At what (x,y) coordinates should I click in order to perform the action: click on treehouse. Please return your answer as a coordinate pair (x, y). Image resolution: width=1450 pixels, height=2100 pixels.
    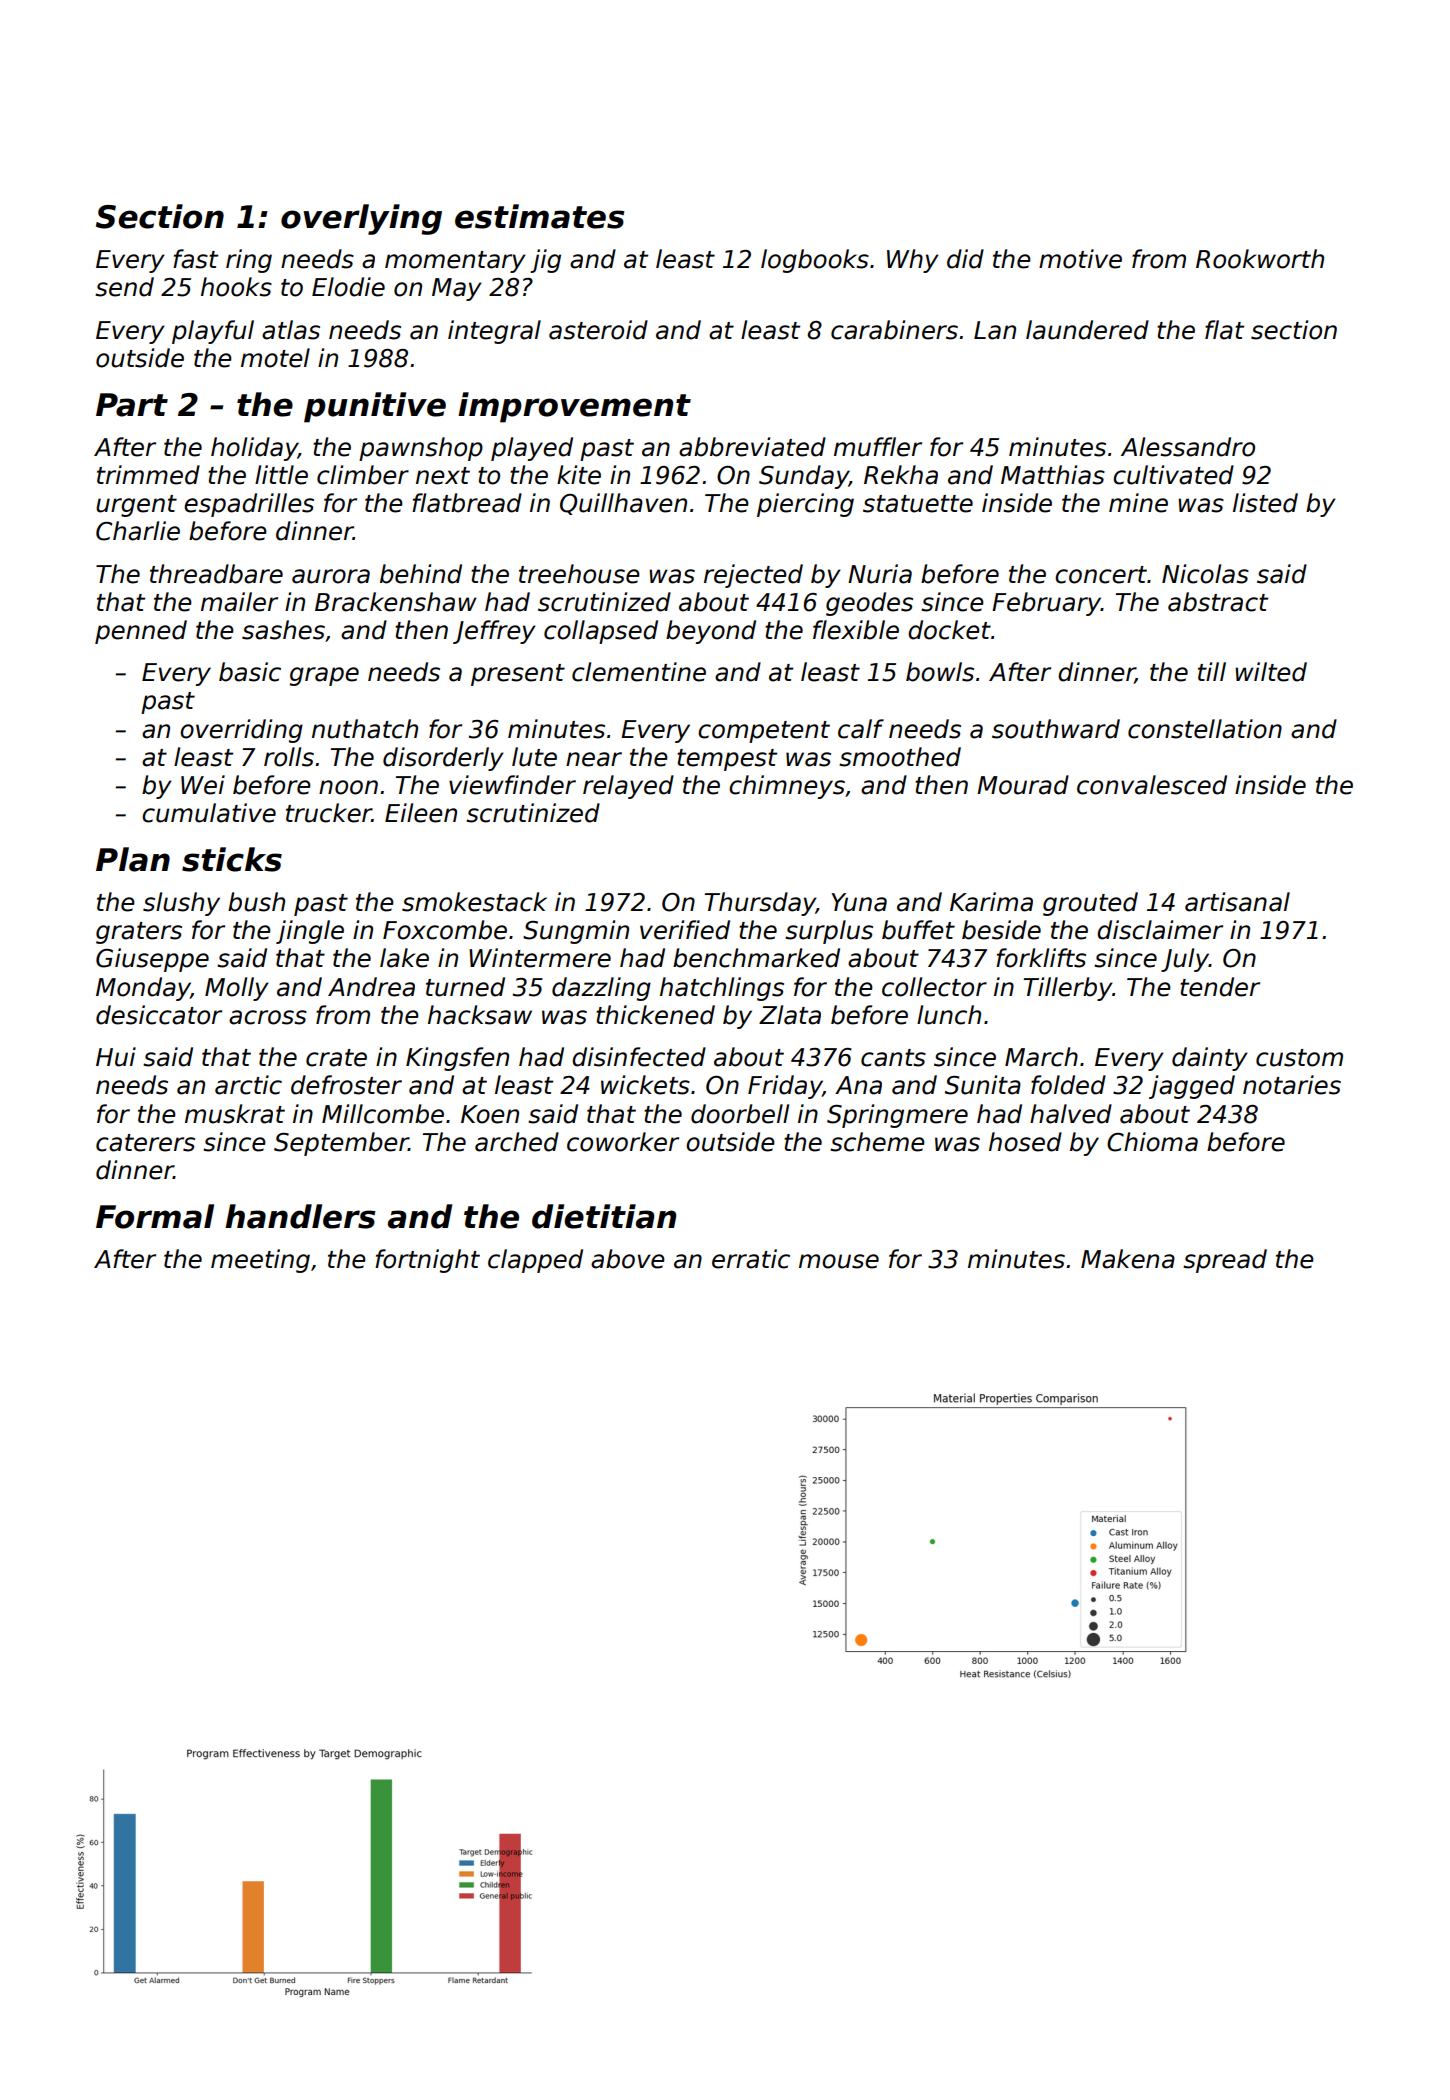
    Looking at the image, I should click on (579, 574).
